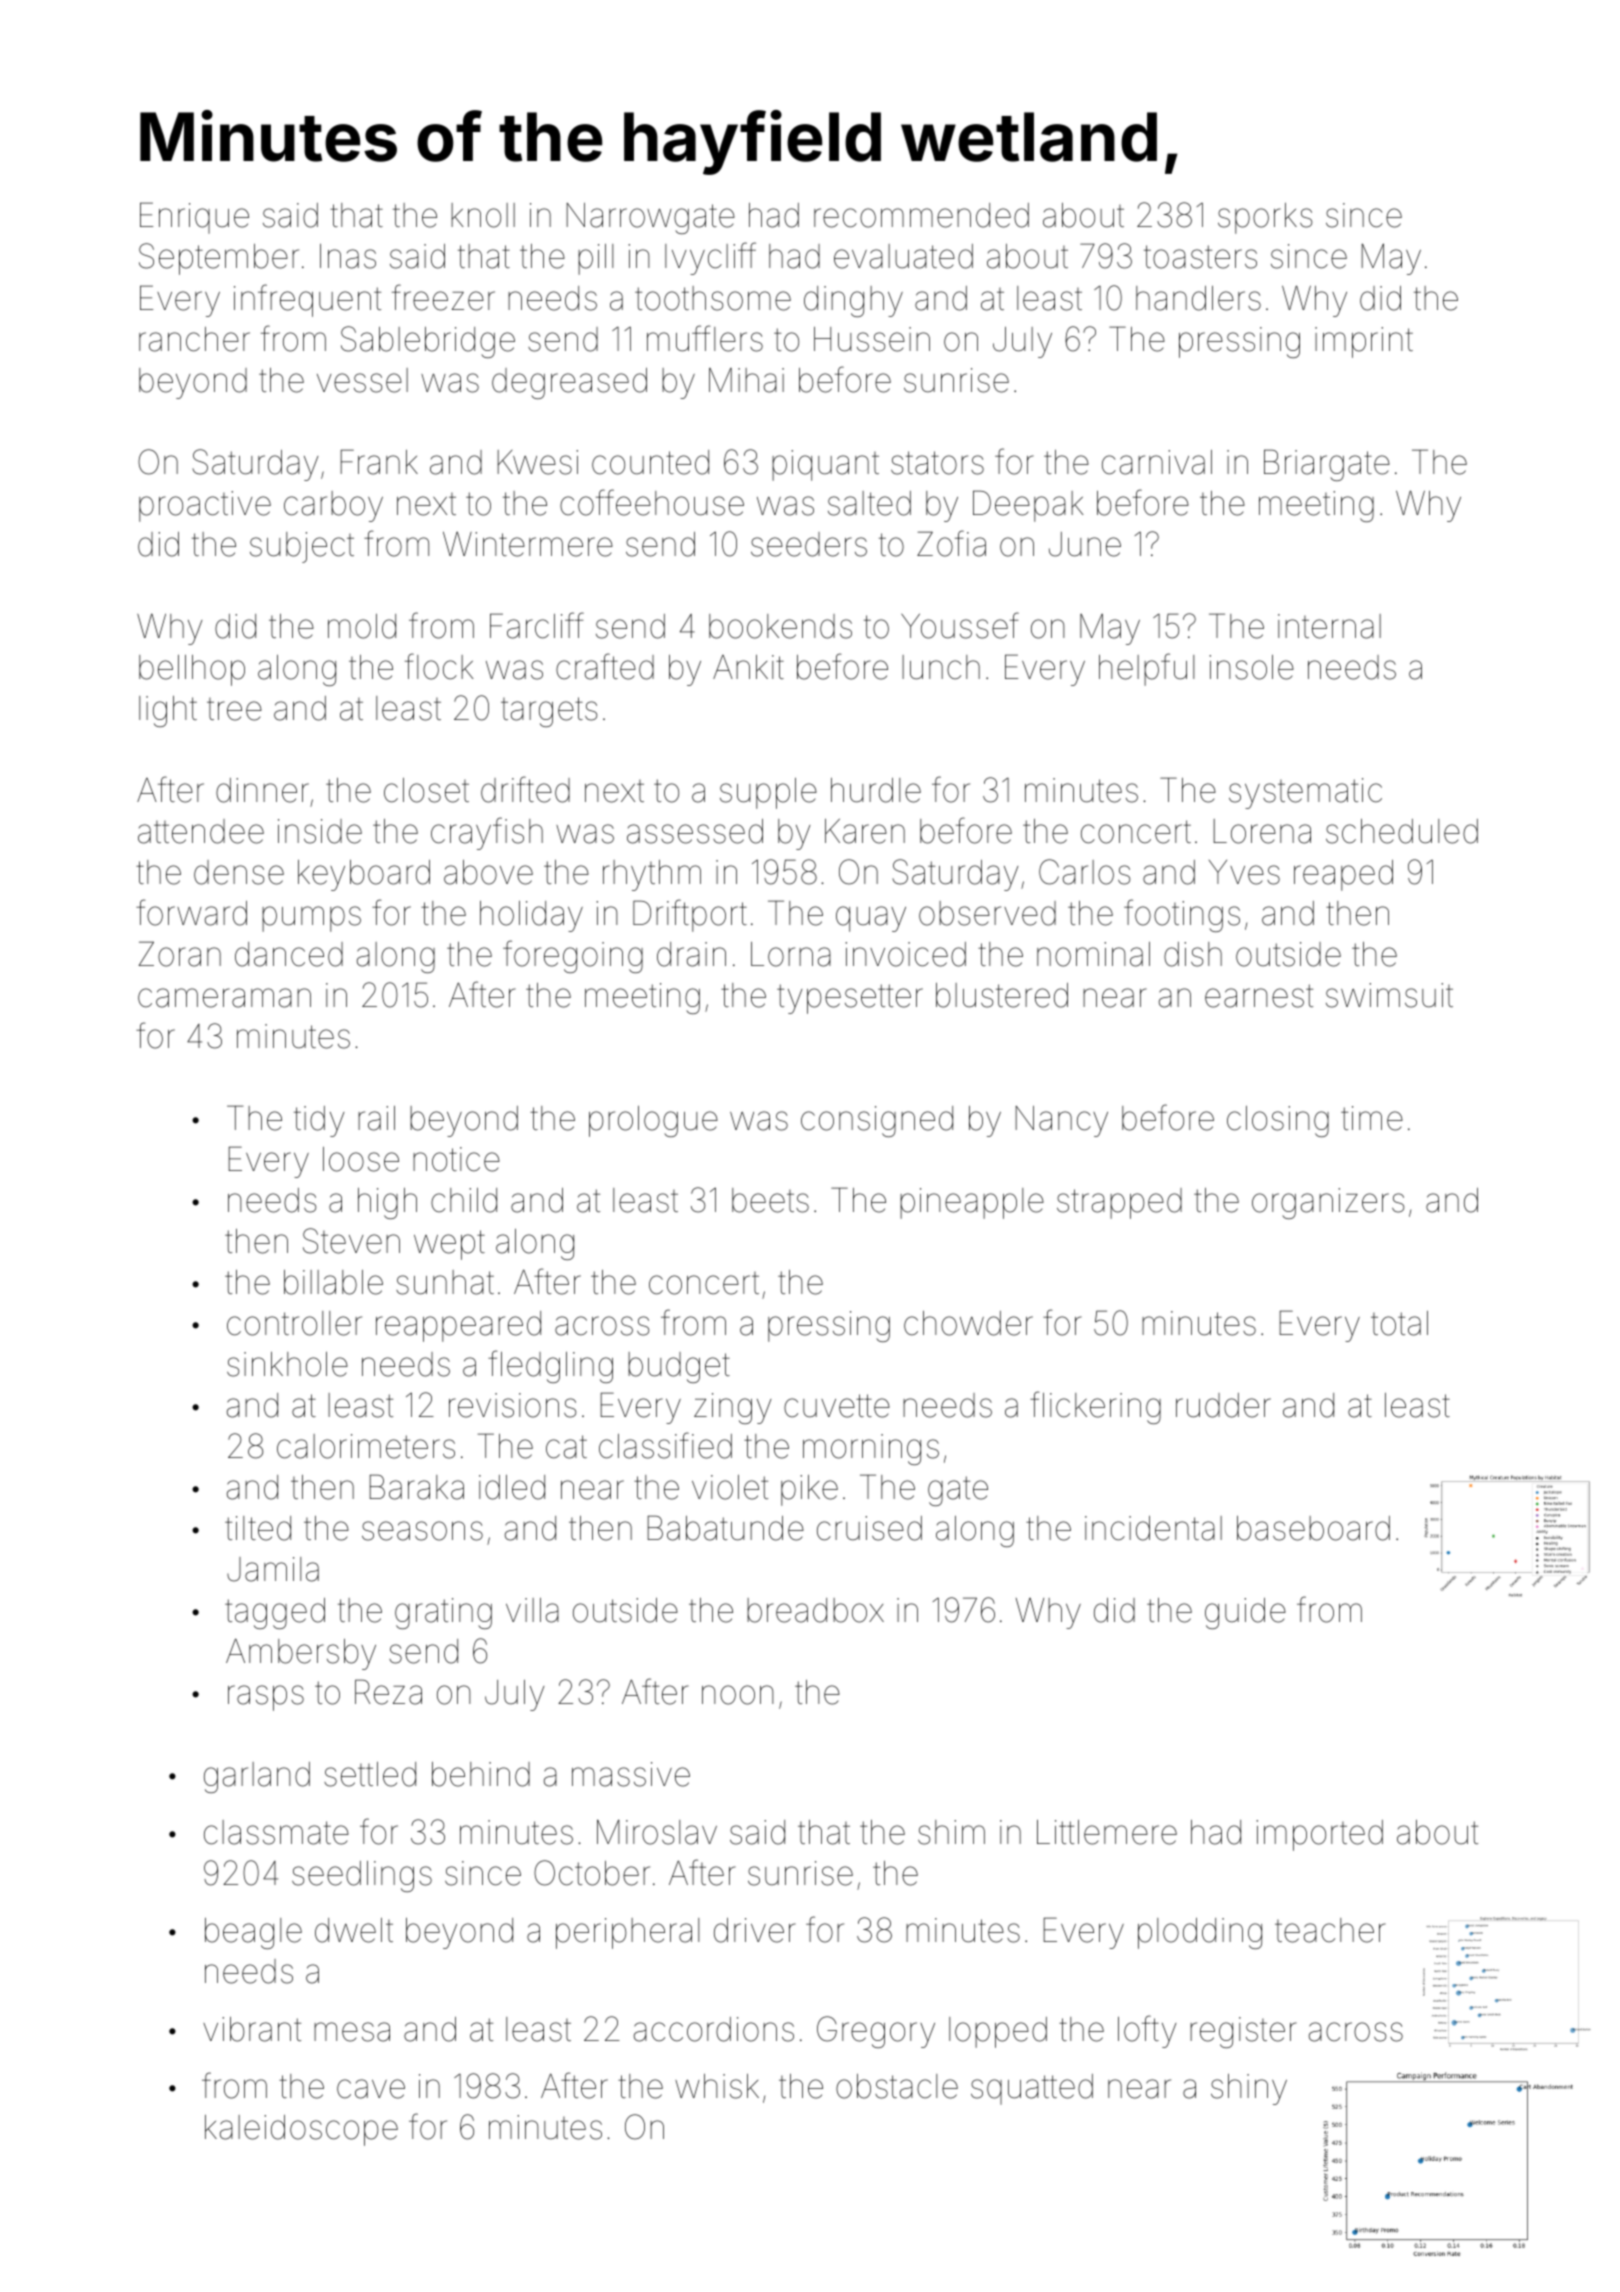 The image size is (1620, 2292). Describe the element at coordinates (1157, 462) in the screenshot. I see `carnival` at that location.
